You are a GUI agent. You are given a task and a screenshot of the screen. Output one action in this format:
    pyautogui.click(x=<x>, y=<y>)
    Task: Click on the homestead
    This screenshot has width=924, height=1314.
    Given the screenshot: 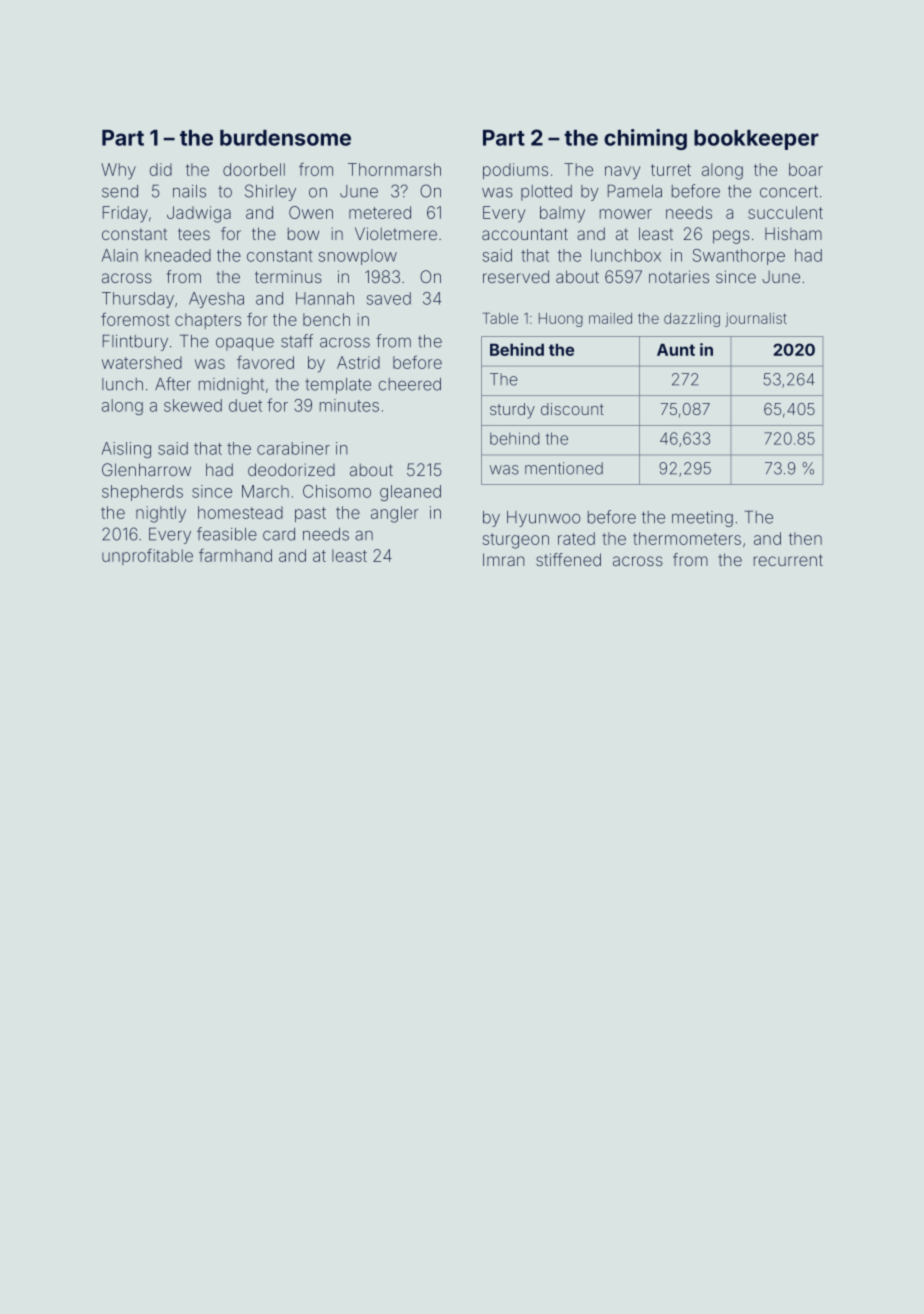 What is the action you would take?
    pyautogui.click(x=240, y=512)
